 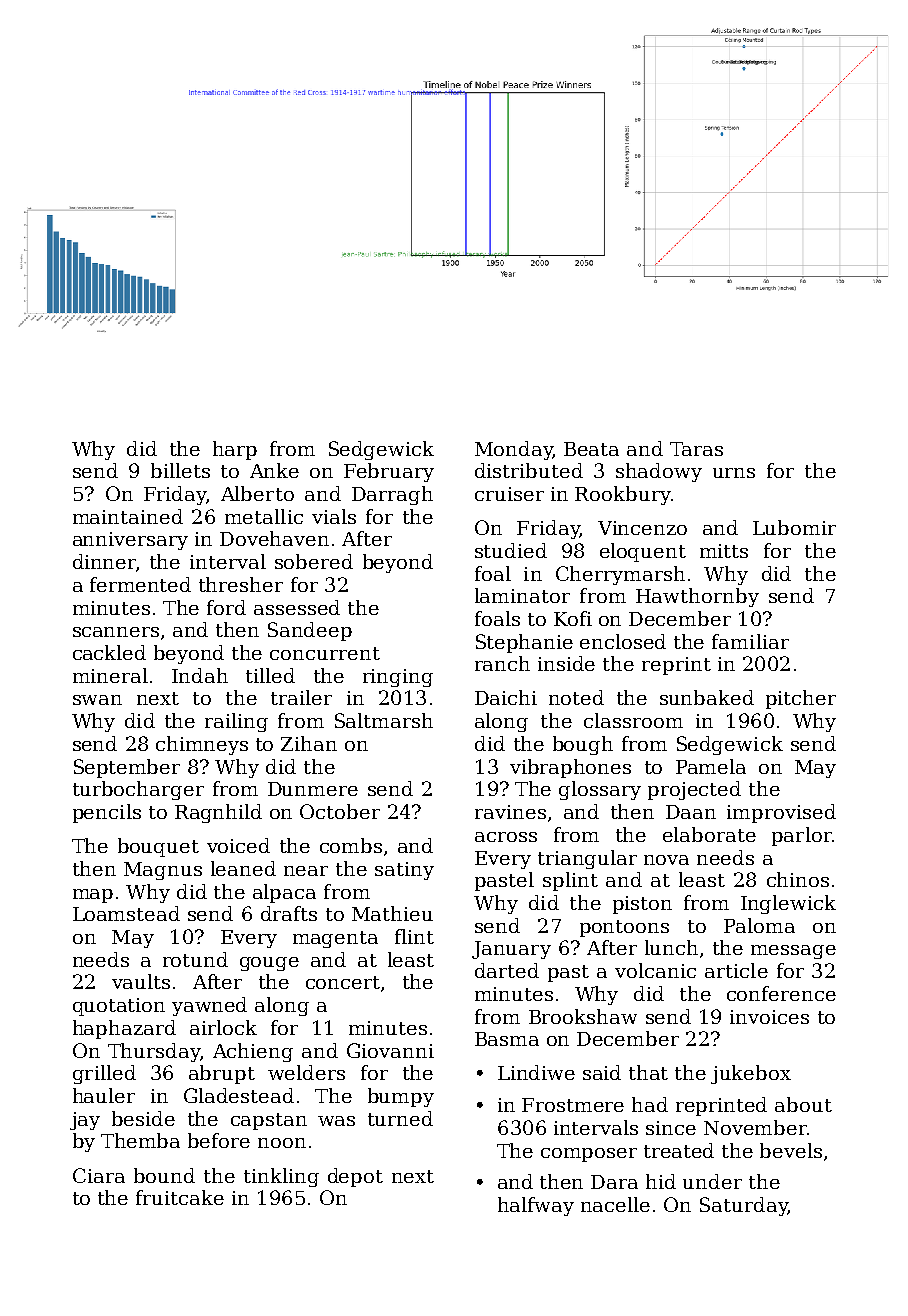 I want to click on Taras, so click(x=696, y=449).
